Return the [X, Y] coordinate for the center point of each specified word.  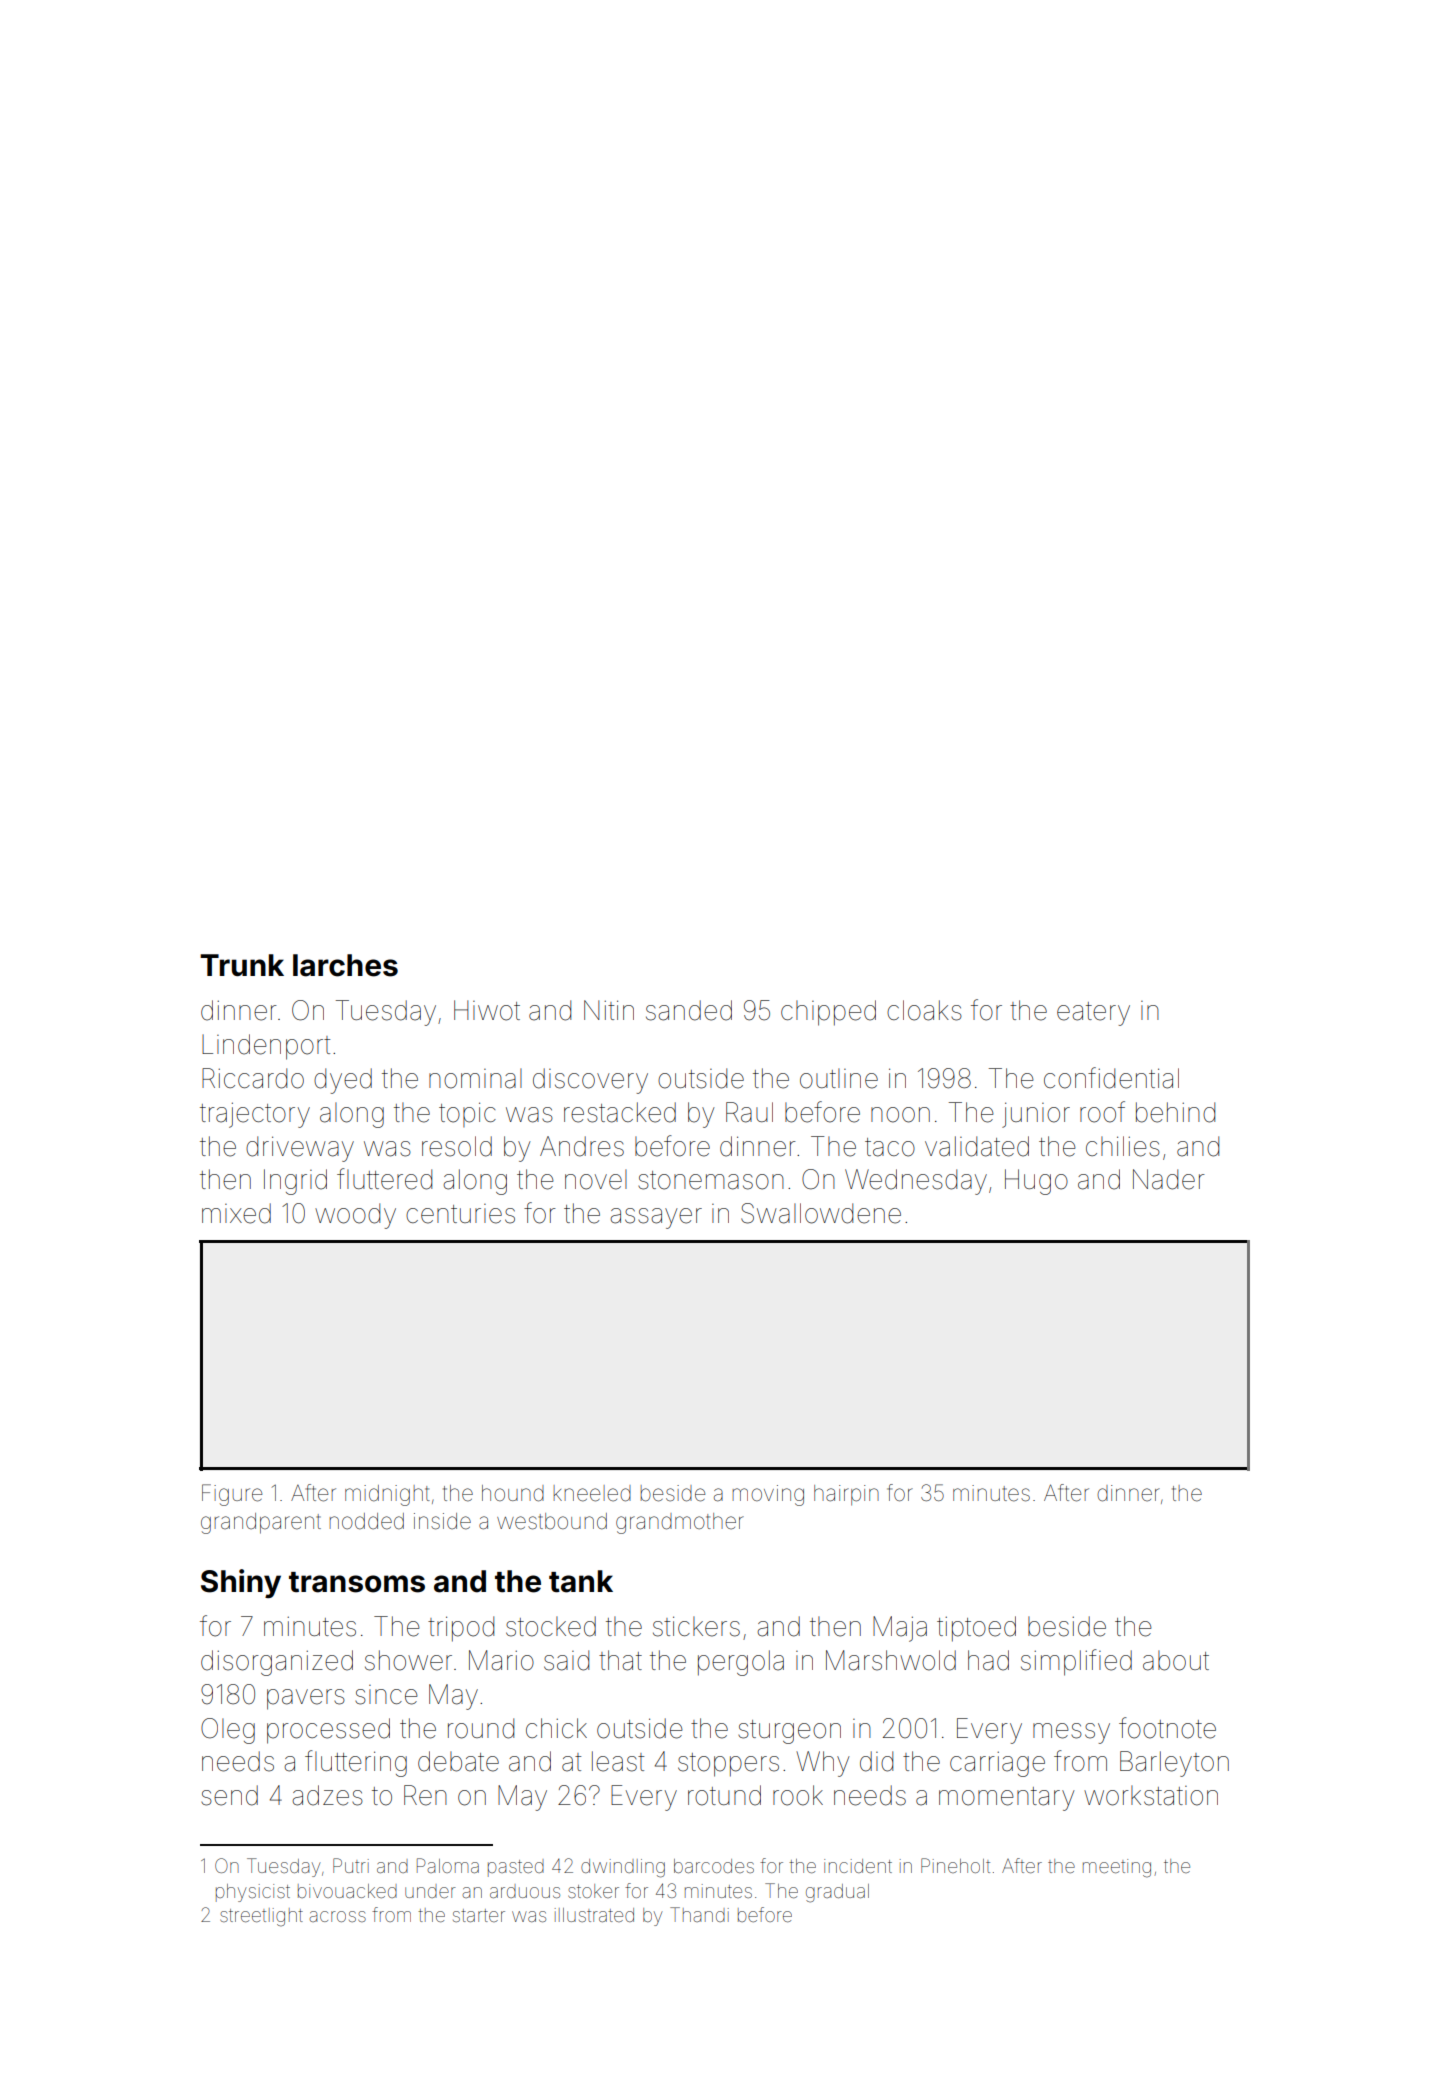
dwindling [623, 1868]
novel [596, 1179]
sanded [689, 1010]
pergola [741, 1663]
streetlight [261, 1917]
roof [1102, 1112]
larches [345, 965]
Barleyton [1174, 1764]
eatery [1093, 1014]
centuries [460, 1214]
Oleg [228, 1731]
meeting [1117, 1868]
